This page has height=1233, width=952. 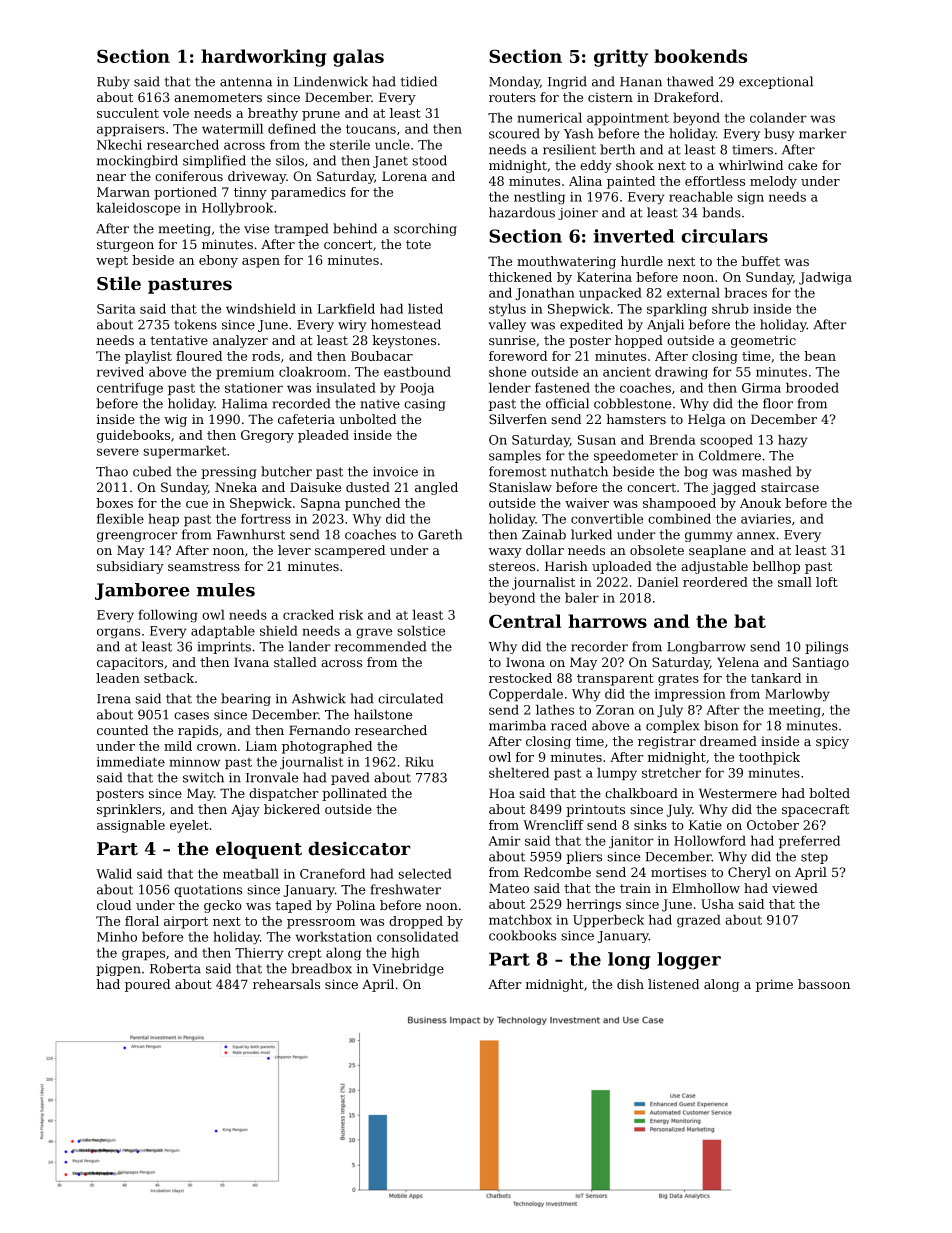 What do you see at coordinates (582, 597) in the page?
I see `baler` at bounding box center [582, 597].
